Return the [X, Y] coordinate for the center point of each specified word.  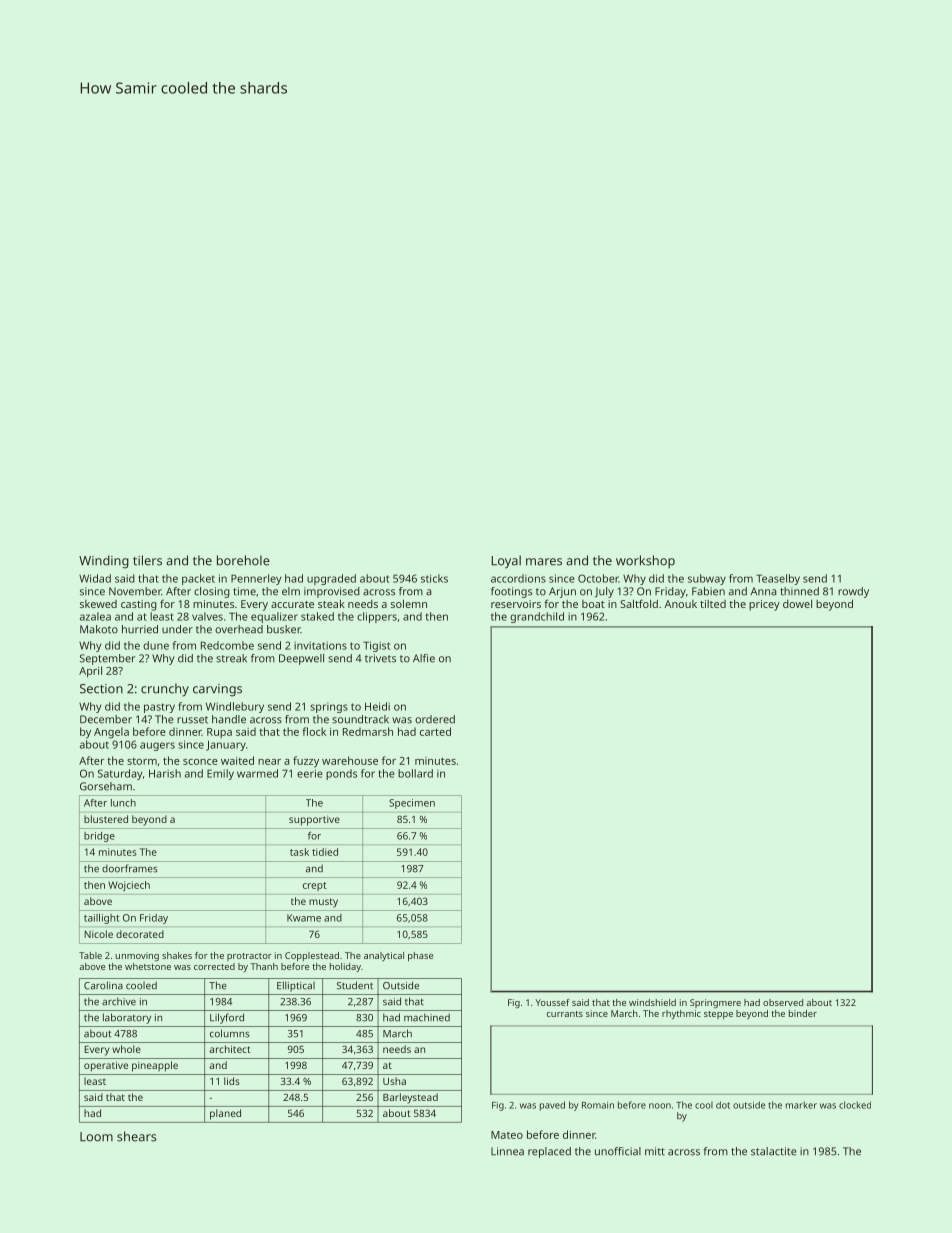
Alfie [424, 658]
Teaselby [778, 579]
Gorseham [106, 786]
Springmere [715, 1003]
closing [212, 592]
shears [137, 1136]
